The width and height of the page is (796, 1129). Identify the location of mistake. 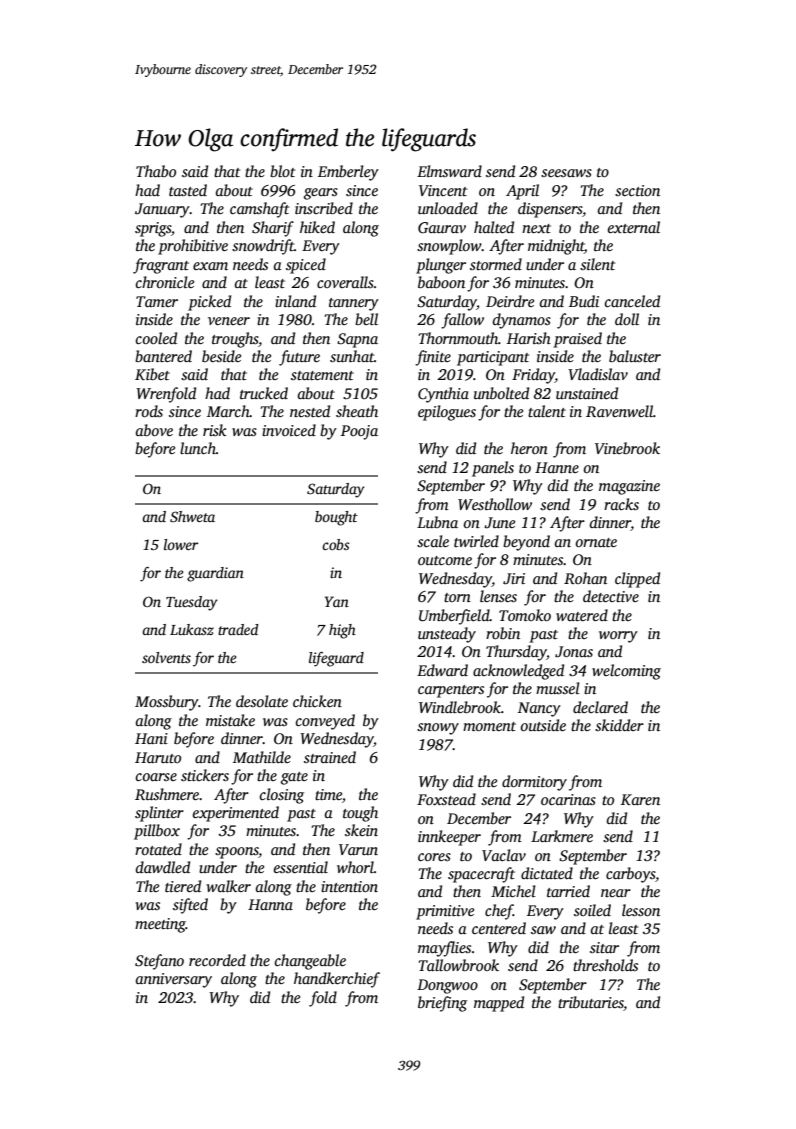
(230, 720).
